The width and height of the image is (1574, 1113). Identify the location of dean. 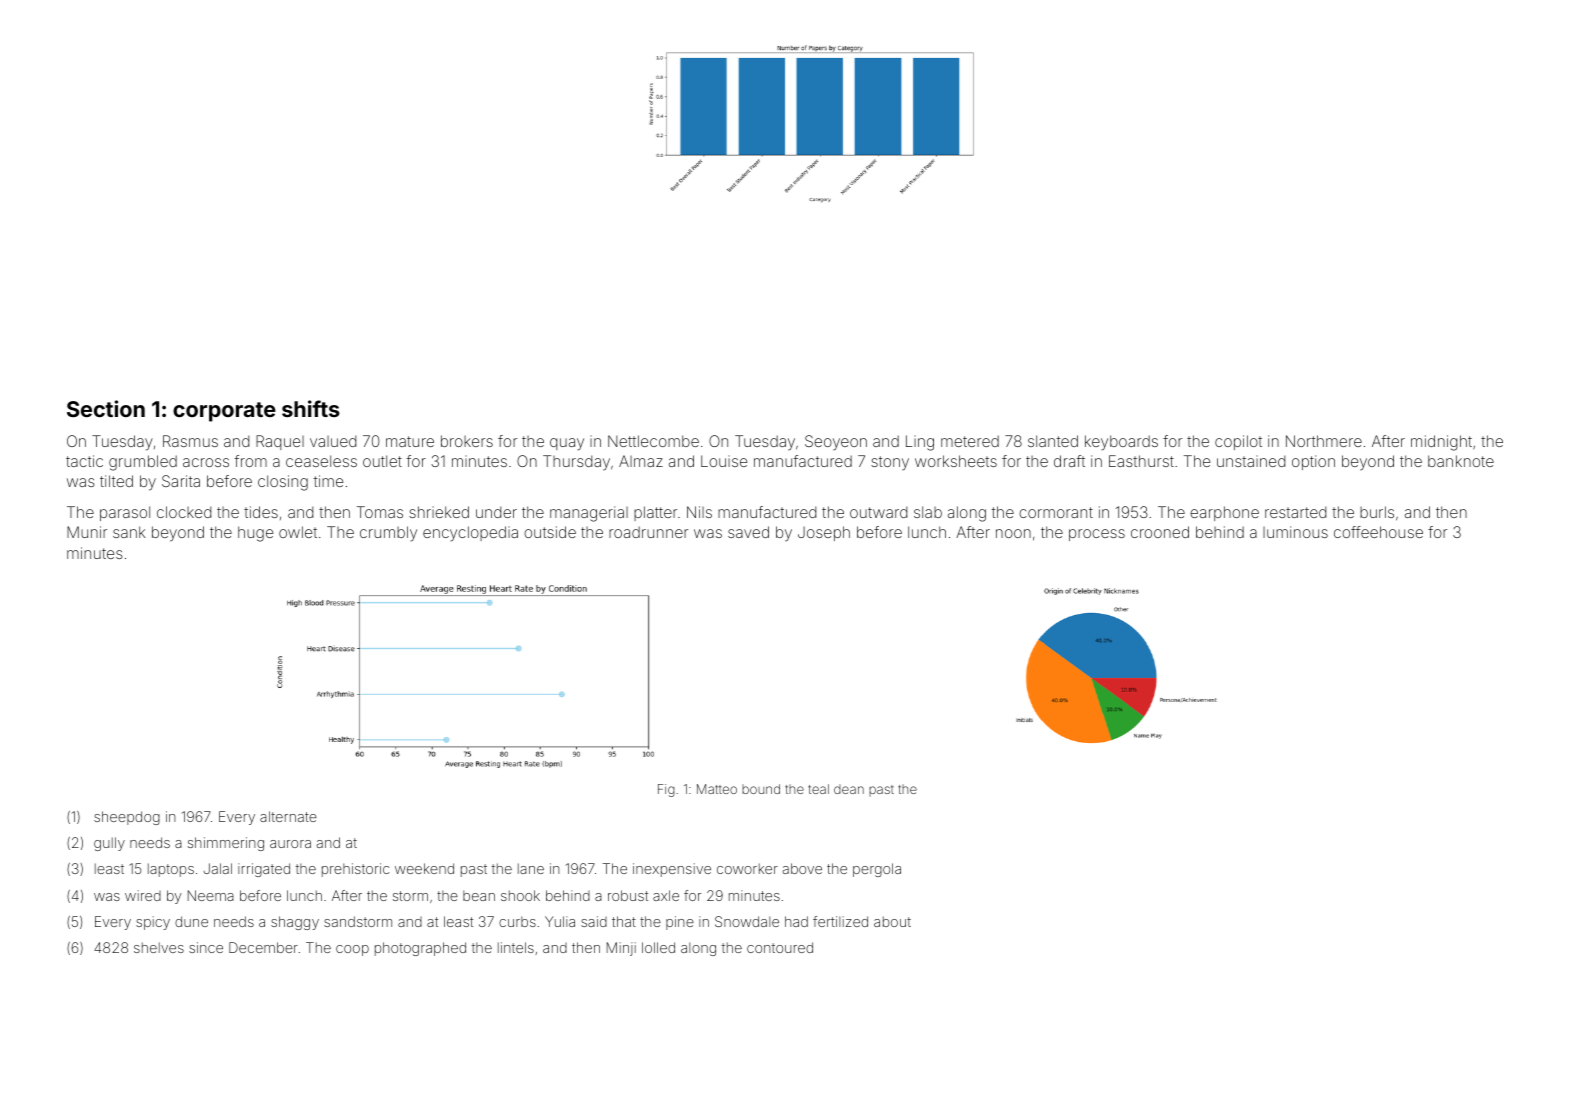
(849, 789).
